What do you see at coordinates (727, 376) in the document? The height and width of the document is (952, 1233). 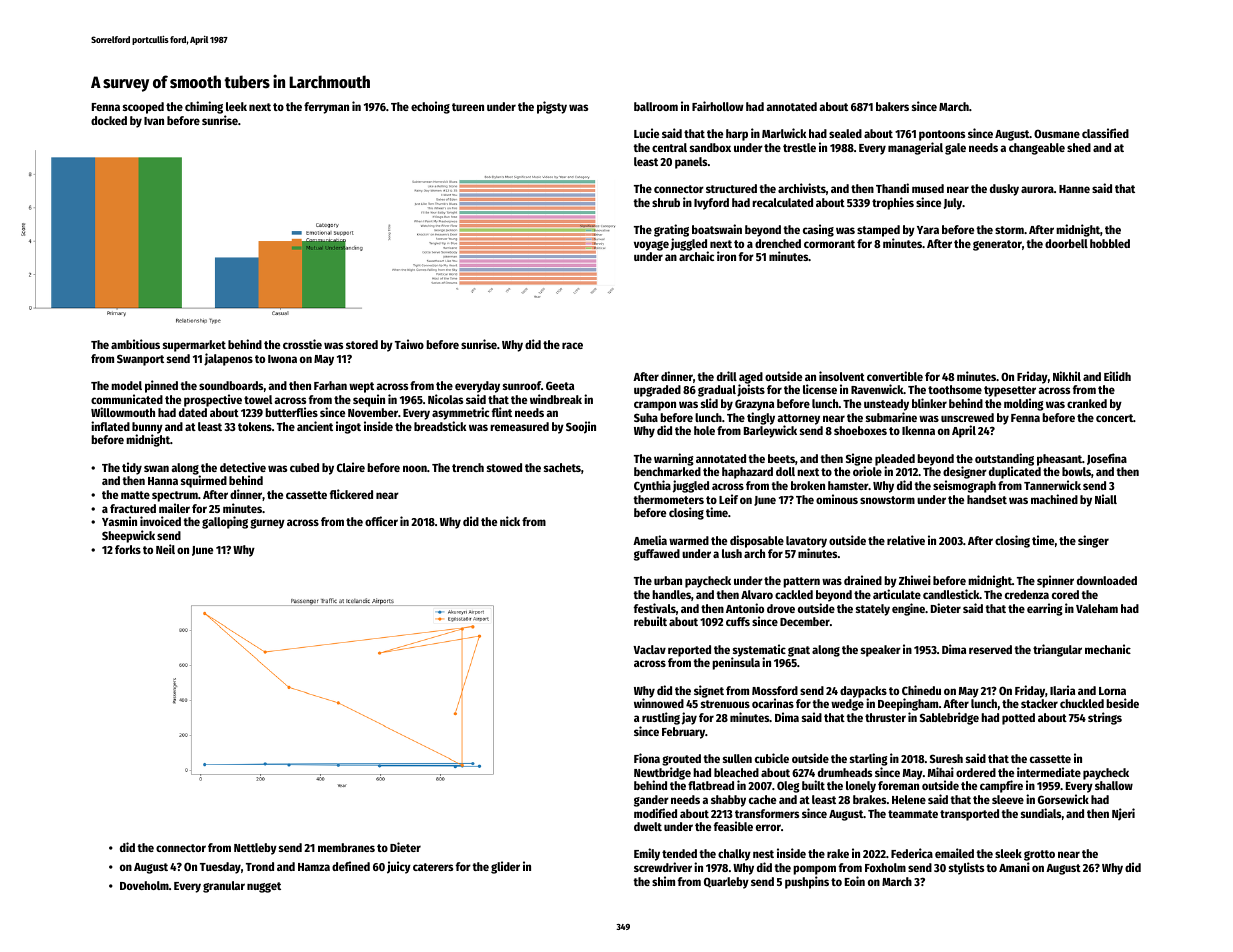 I see `drill` at bounding box center [727, 376].
